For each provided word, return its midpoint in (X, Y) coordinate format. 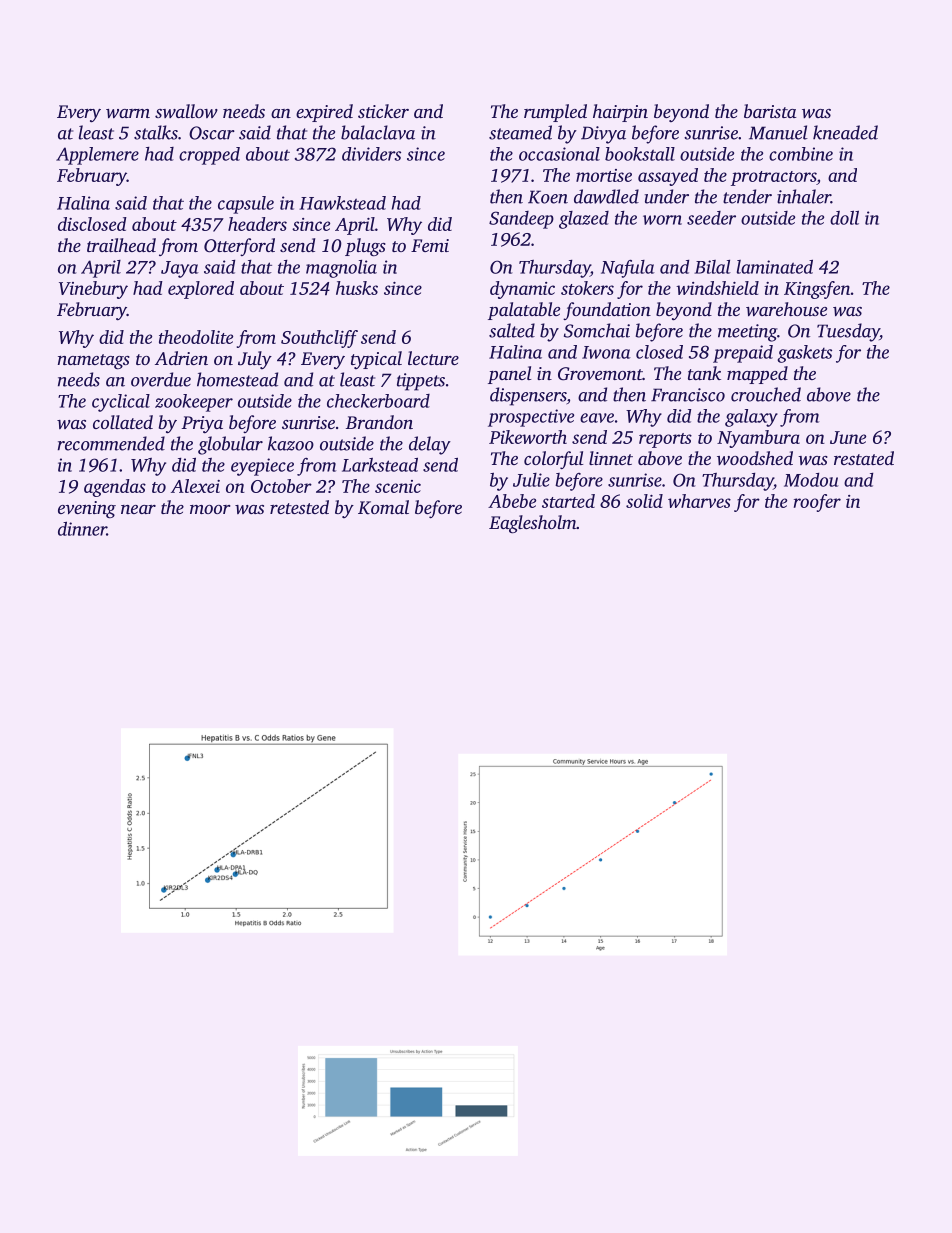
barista (770, 111)
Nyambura (758, 439)
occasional (559, 154)
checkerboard (378, 401)
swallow (186, 111)
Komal (383, 507)
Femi (430, 245)
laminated (775, 266)
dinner (82, 528)
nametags (94, 362)
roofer (817, 503)
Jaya (180, 269)
